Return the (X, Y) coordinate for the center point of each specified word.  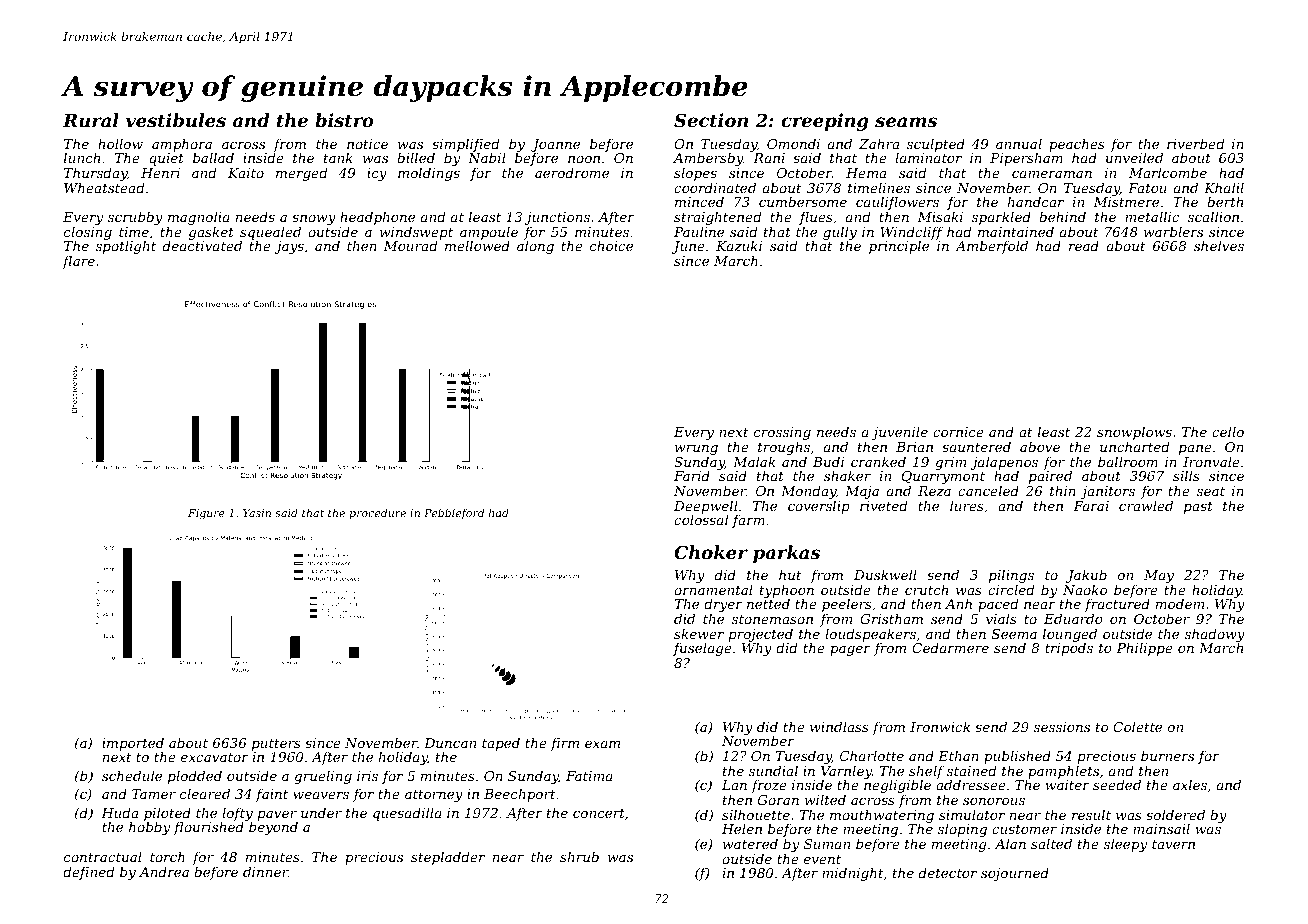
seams (906, 122)
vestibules (176, 120)
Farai (1091, 506)
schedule (132, 775)
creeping (825, 122)
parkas (786, 554)
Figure (206, 514)
